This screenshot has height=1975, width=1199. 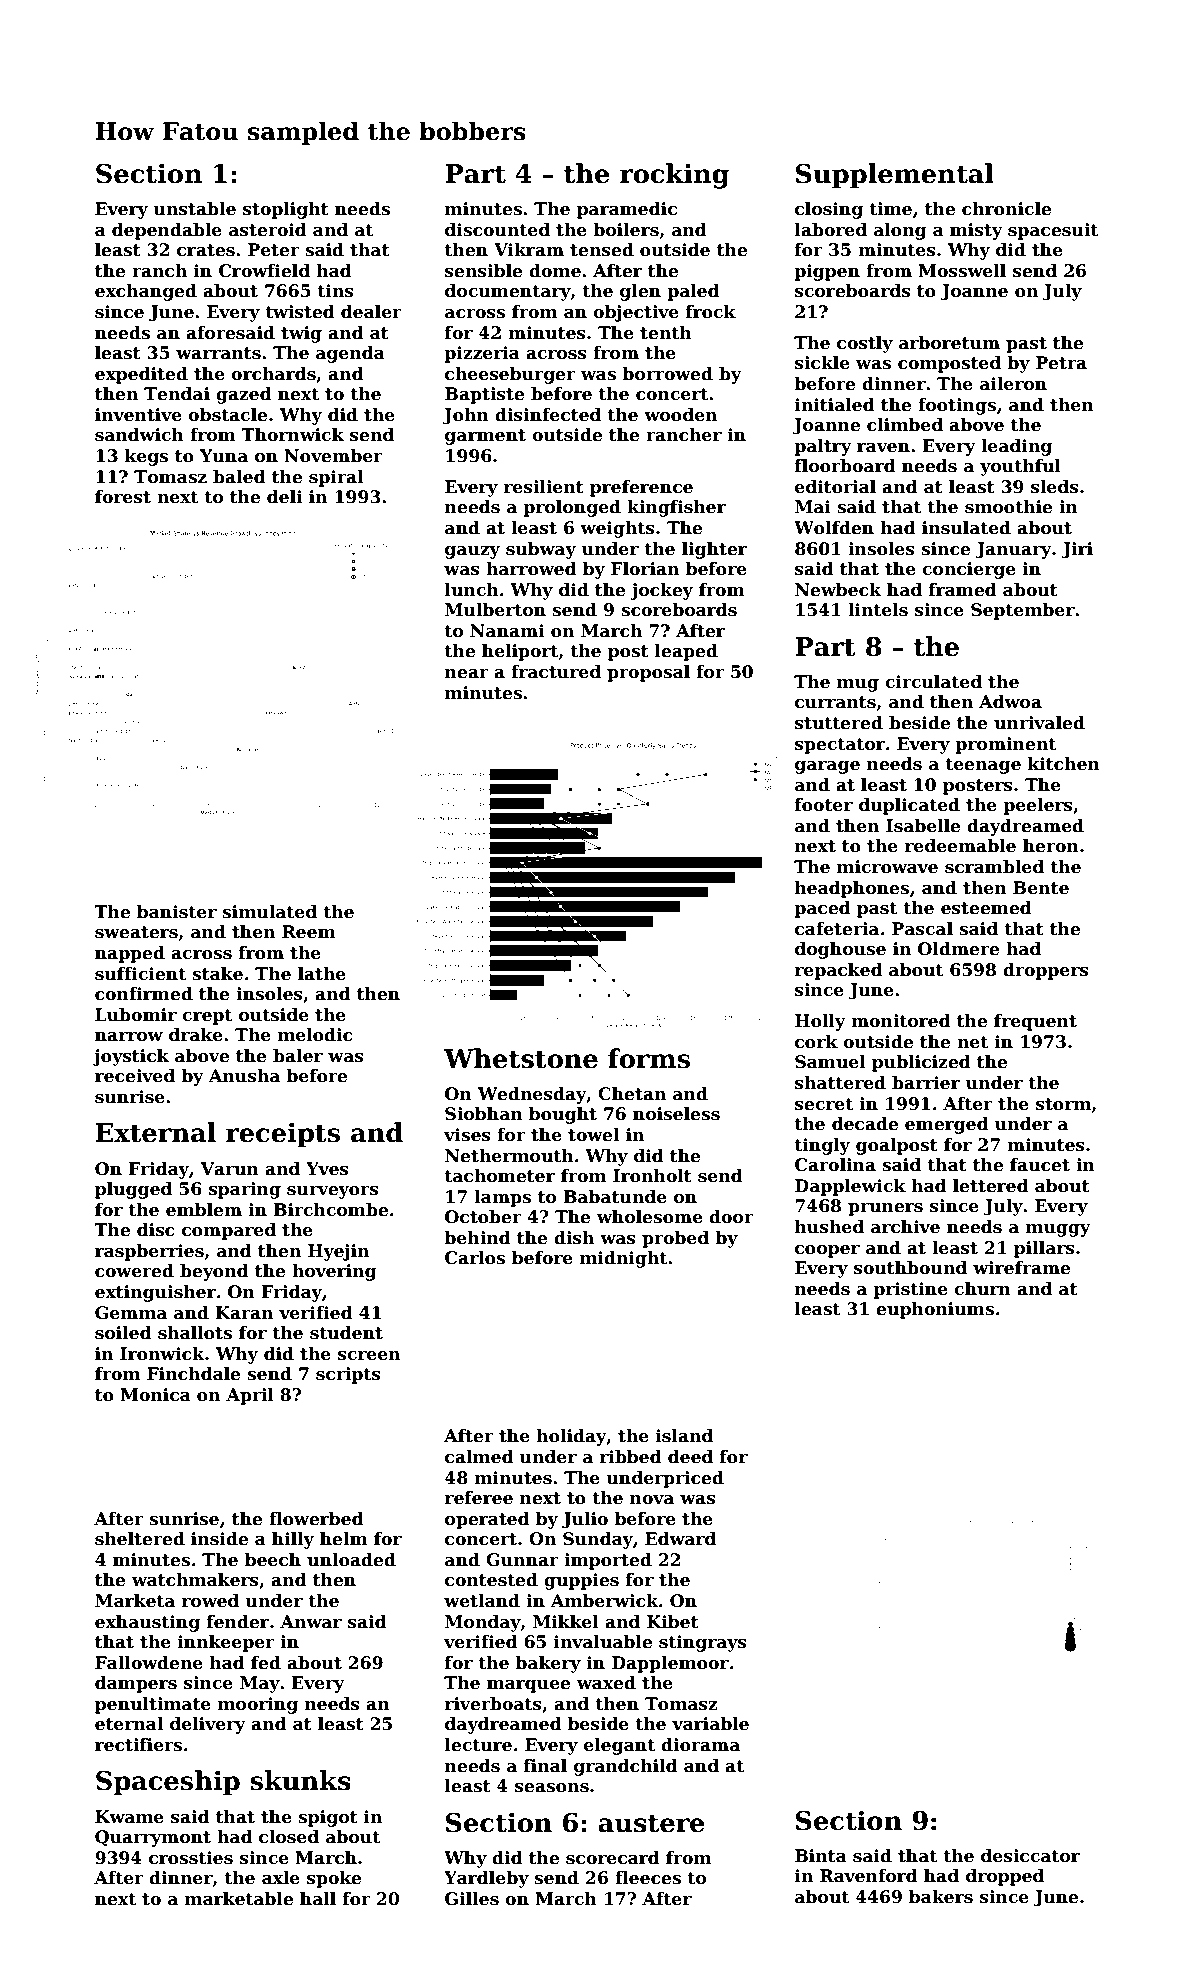 I want to click on climbed, so click(x=905, y=425).
